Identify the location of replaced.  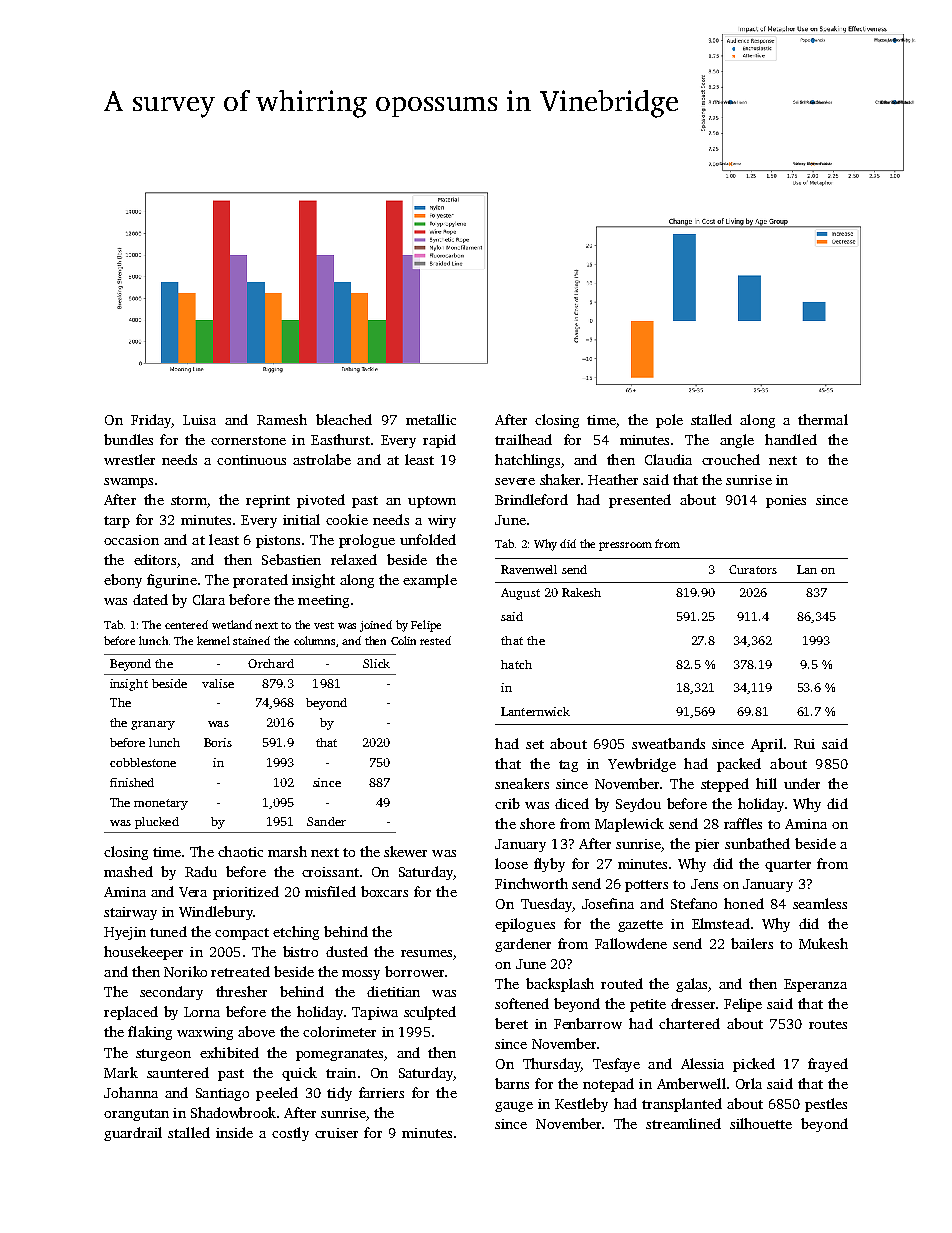
(131, 1013).
